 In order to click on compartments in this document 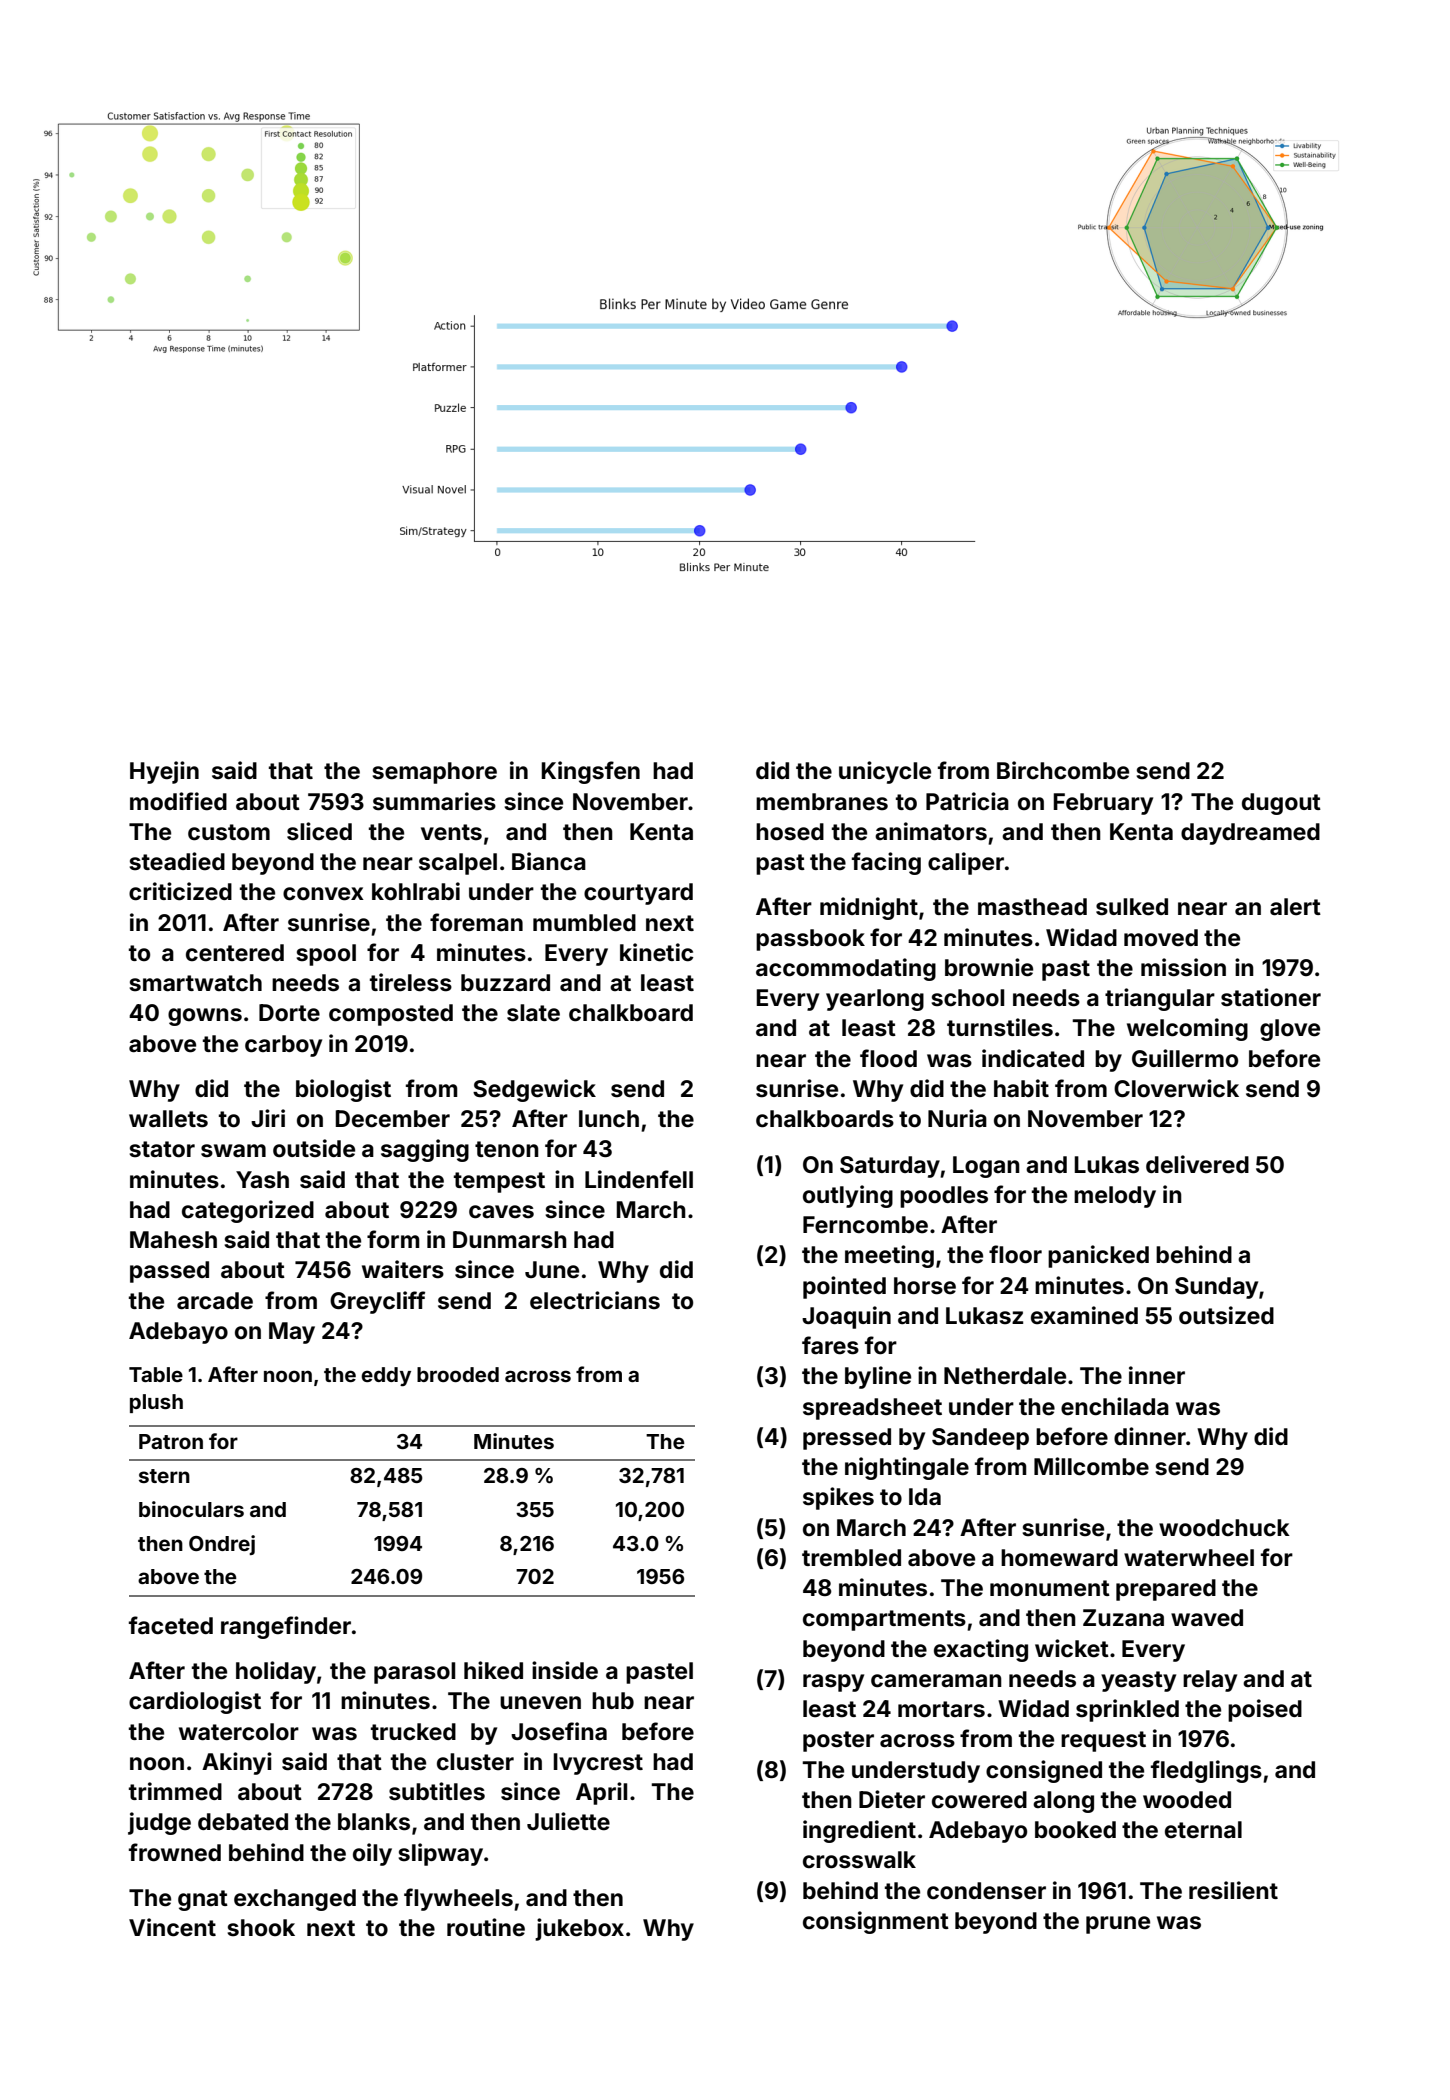, I will do `click(884, 1620)`.
